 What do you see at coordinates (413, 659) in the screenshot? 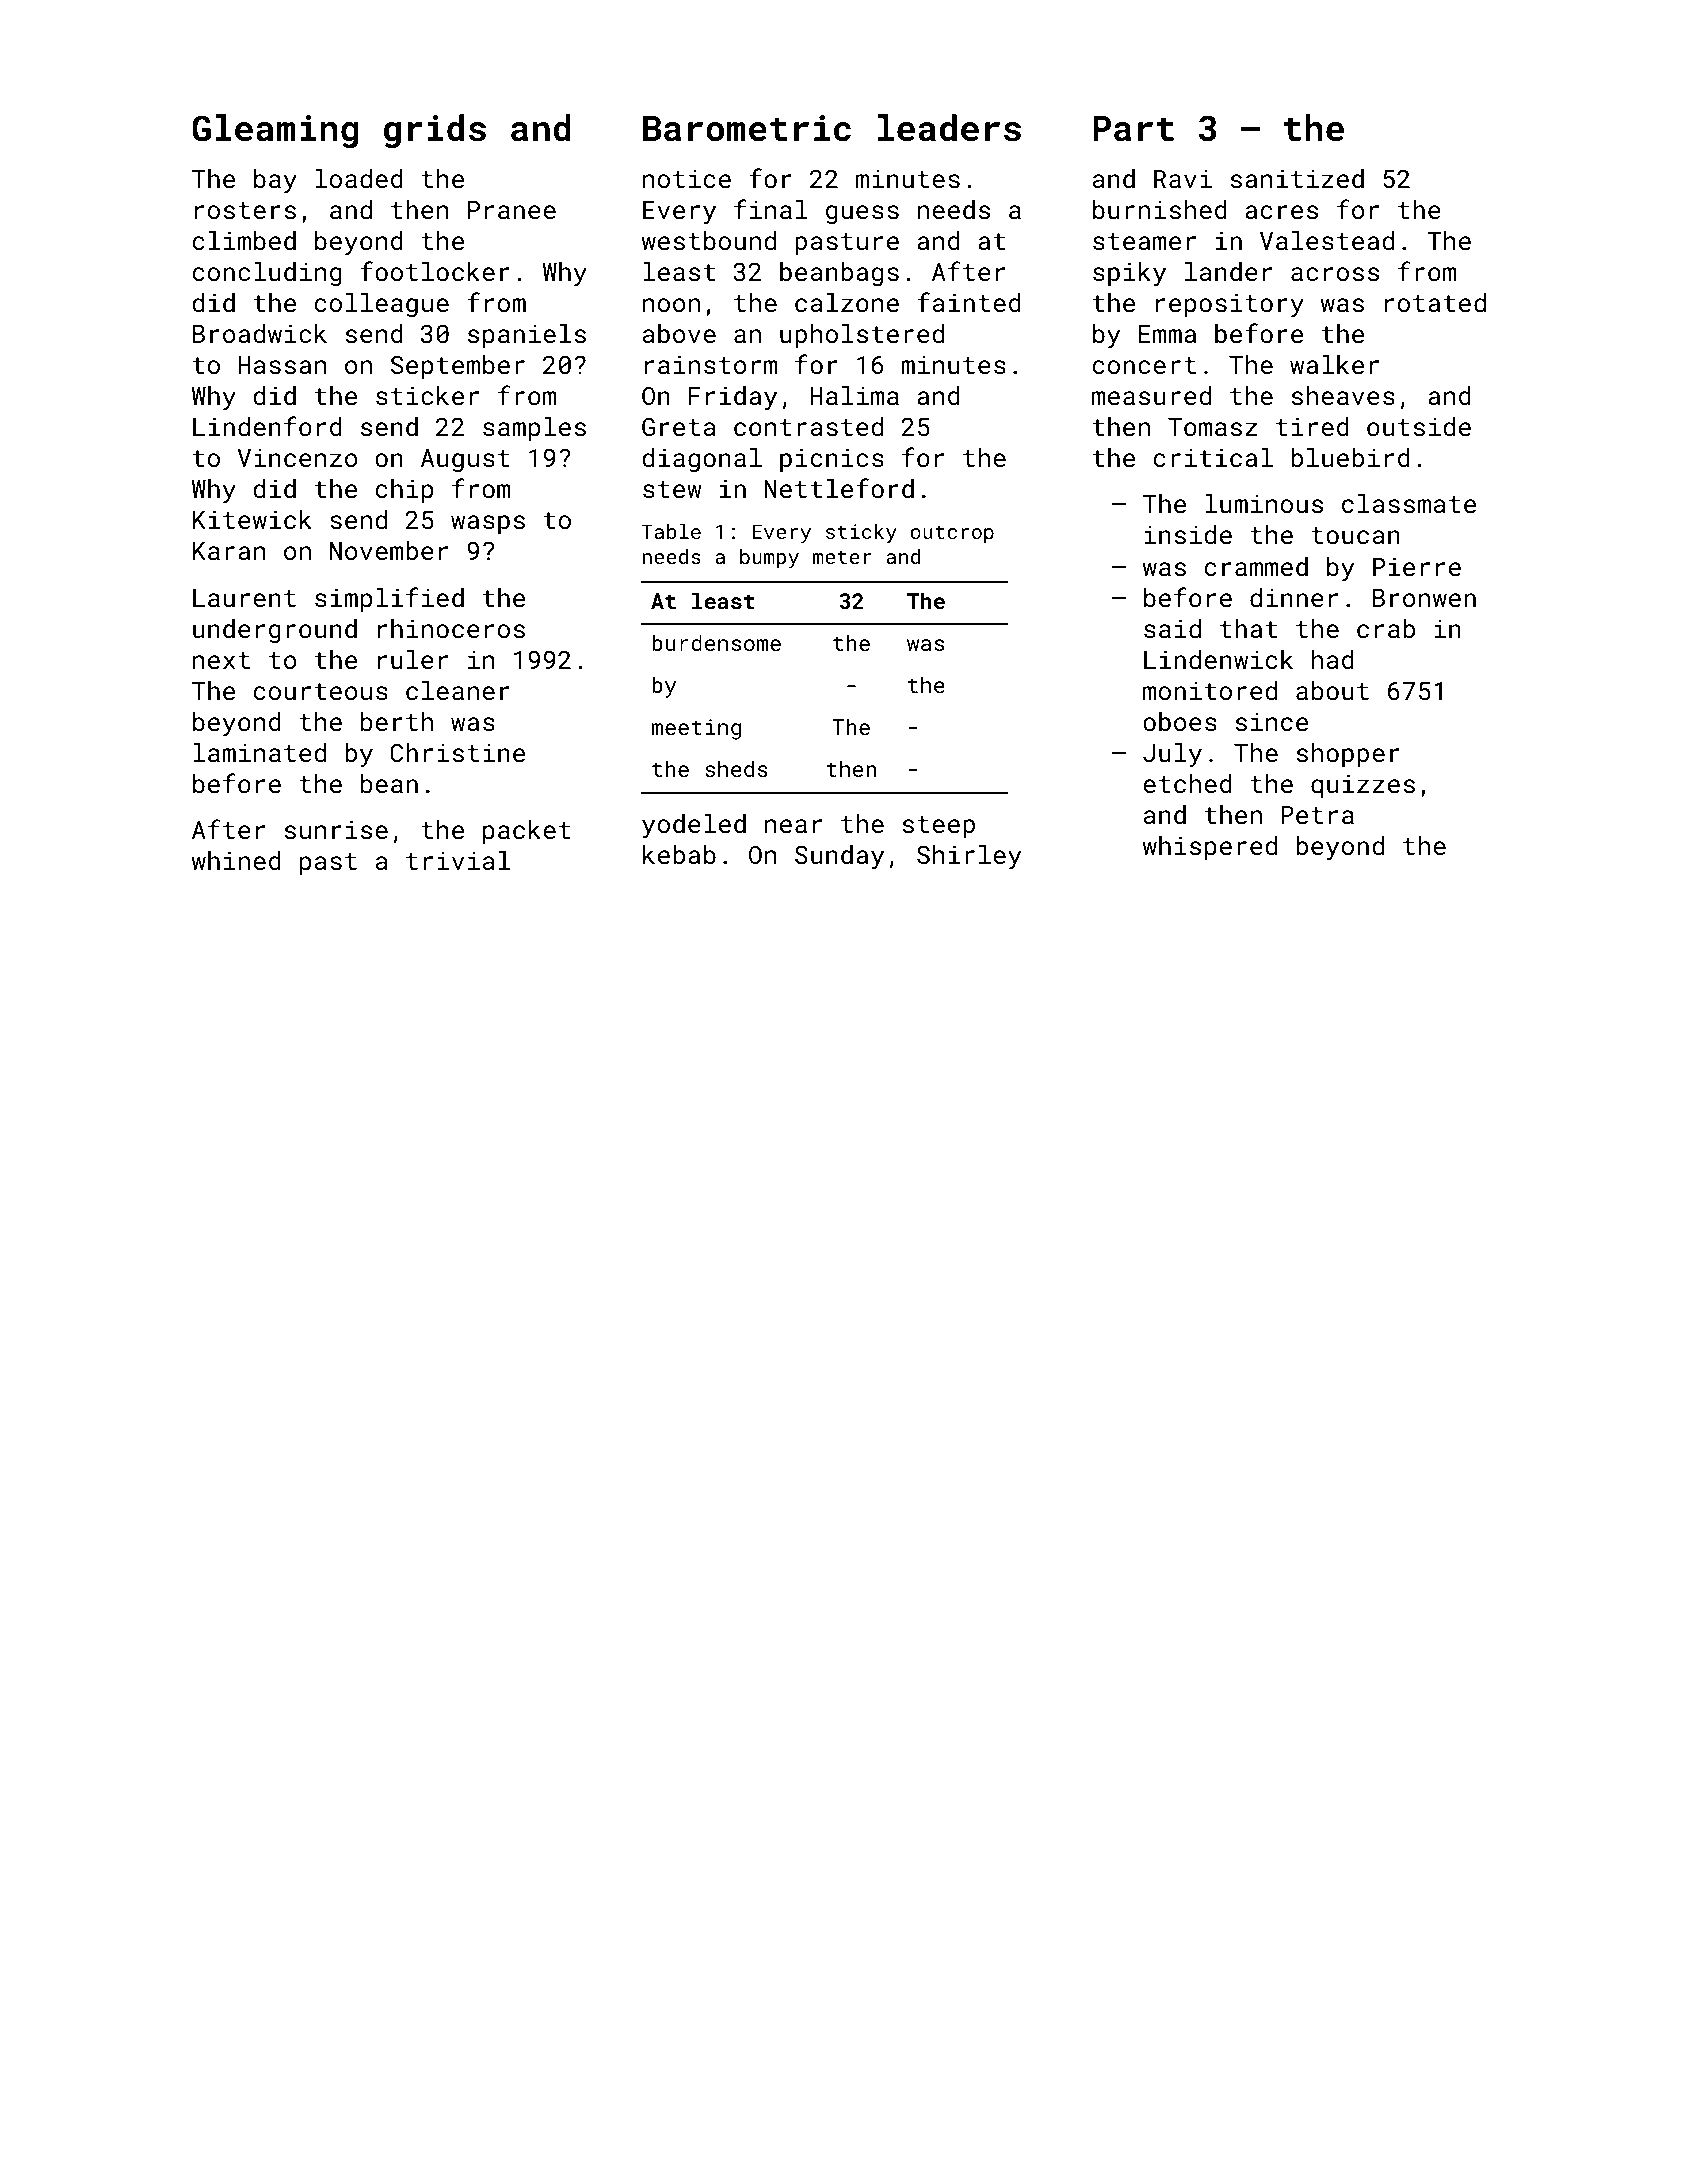
I see `ruler` at bounding box center [413, 659].
